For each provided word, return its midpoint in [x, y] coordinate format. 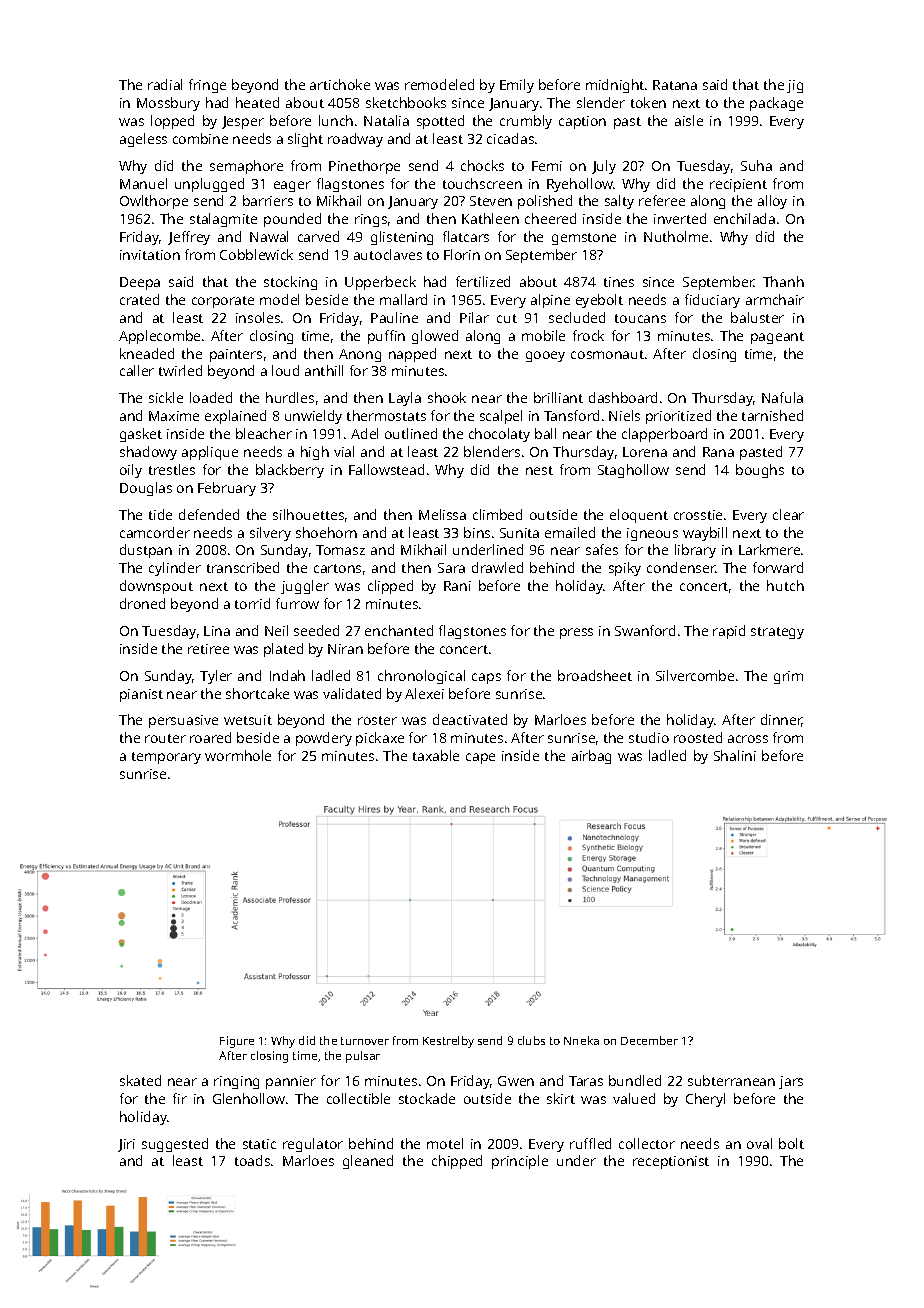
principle [520, 1162]
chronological [421, 677]
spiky [625, 569]
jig [795, 86]
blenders [492, 451]
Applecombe [159, 337]
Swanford [645, 630]
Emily [517, 86]
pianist [141, 695]
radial [165, 84]
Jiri [126, 1145]
